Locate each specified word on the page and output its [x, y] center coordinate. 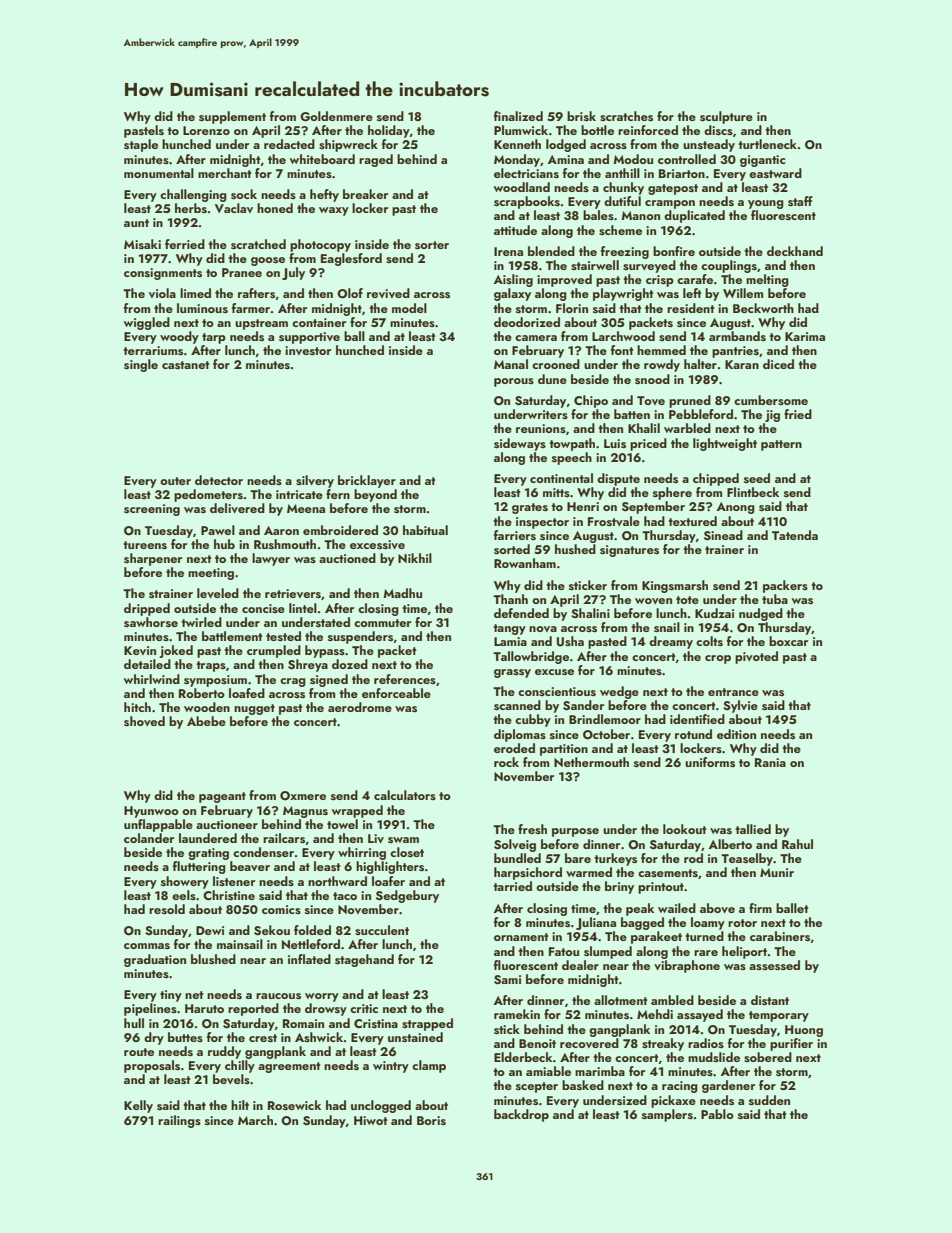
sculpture [726, 117]
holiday [389, 131]
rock [506, 762]
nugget [254, 709]
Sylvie [740, 706]
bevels [231, 1079]
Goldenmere [336, 116]
